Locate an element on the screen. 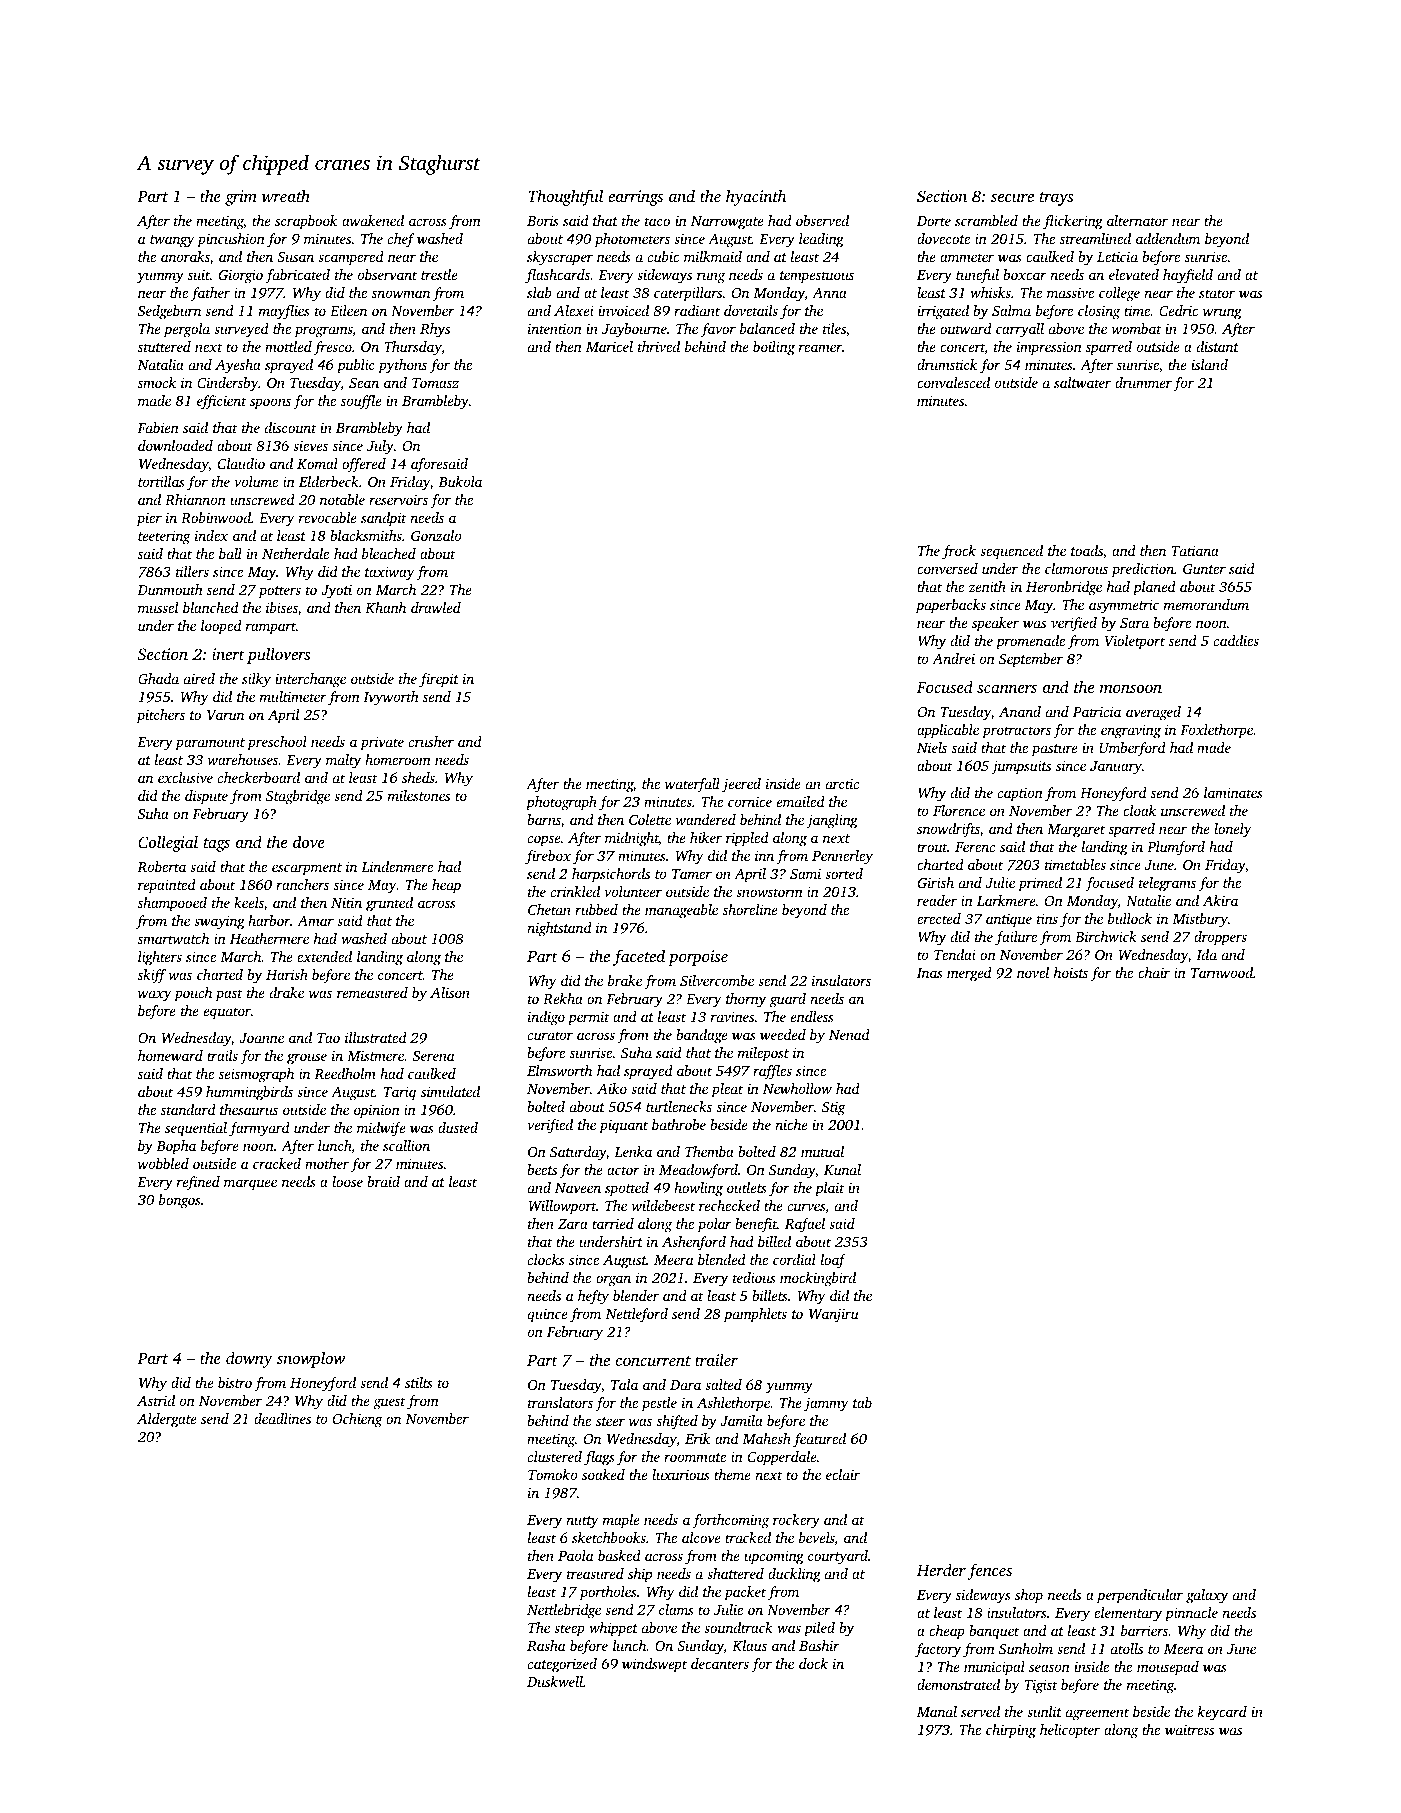 This screenshot has height=1813, width=1401. bistro is located at coordinates (235, 1382).
